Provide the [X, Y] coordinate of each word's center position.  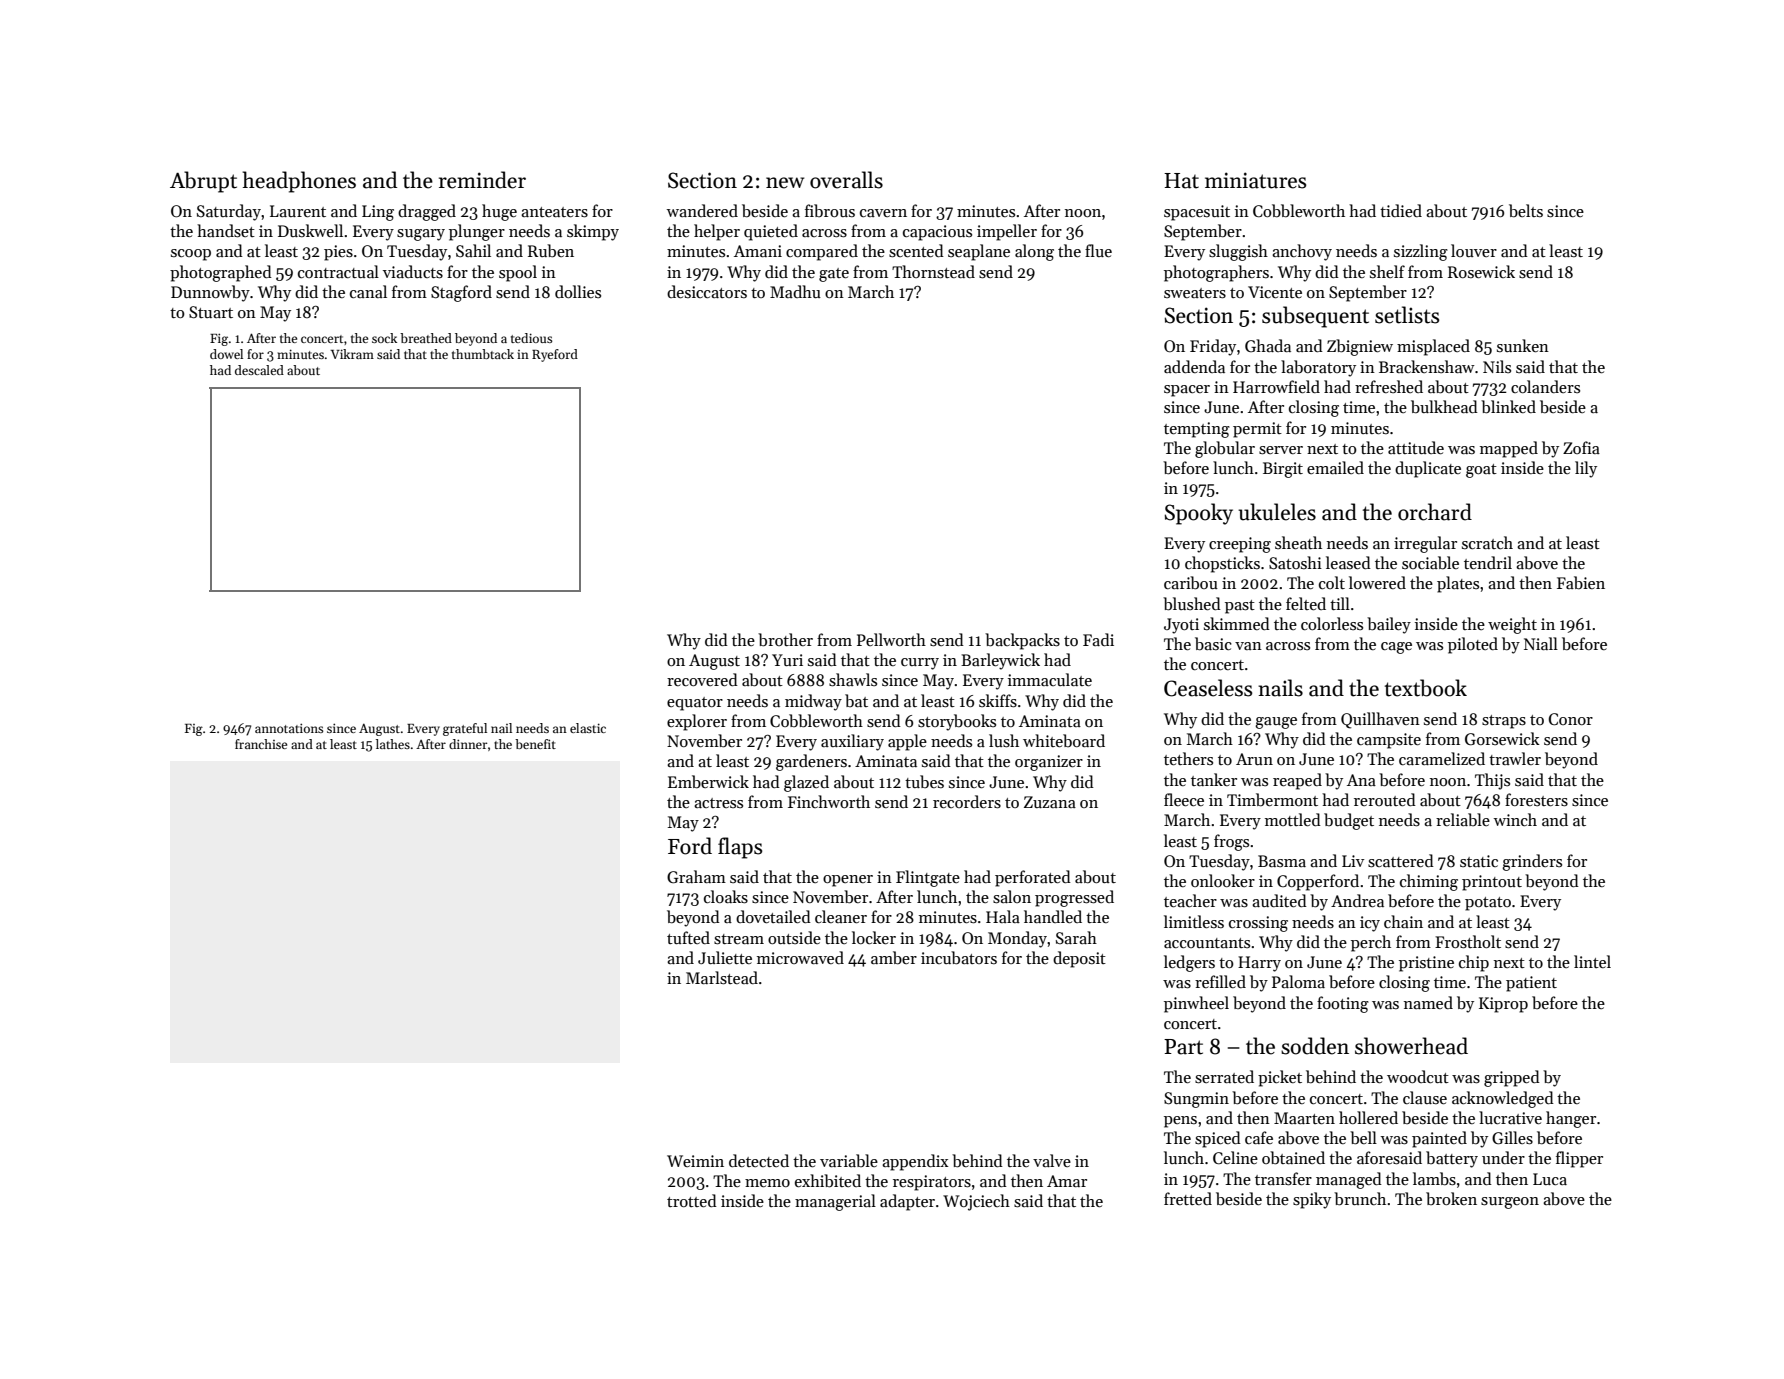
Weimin [695, 1161]
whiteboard [1064, 740]
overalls [846, 180]
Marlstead [722, 978]
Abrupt [203, 182]
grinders [1532, 862]
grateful [465, 729]
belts [1526, 210]
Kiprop [1503, 1005]
